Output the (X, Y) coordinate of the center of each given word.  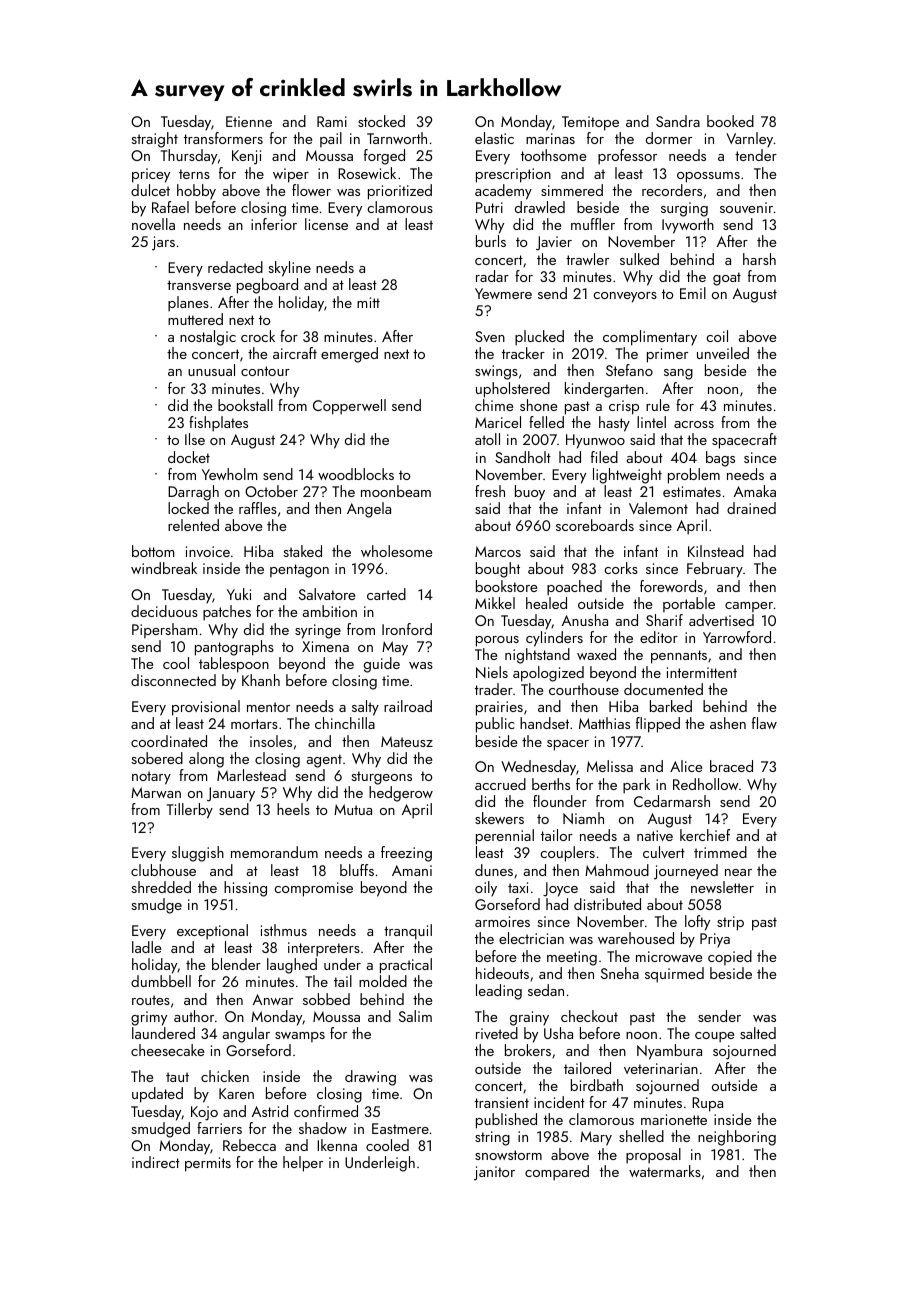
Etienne (249, 121)
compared (557, 1173)
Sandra (678, 121)
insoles (271, 741)
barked (671, 706)
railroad (408, 706)
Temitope (590, 123)
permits (208, 1164)
